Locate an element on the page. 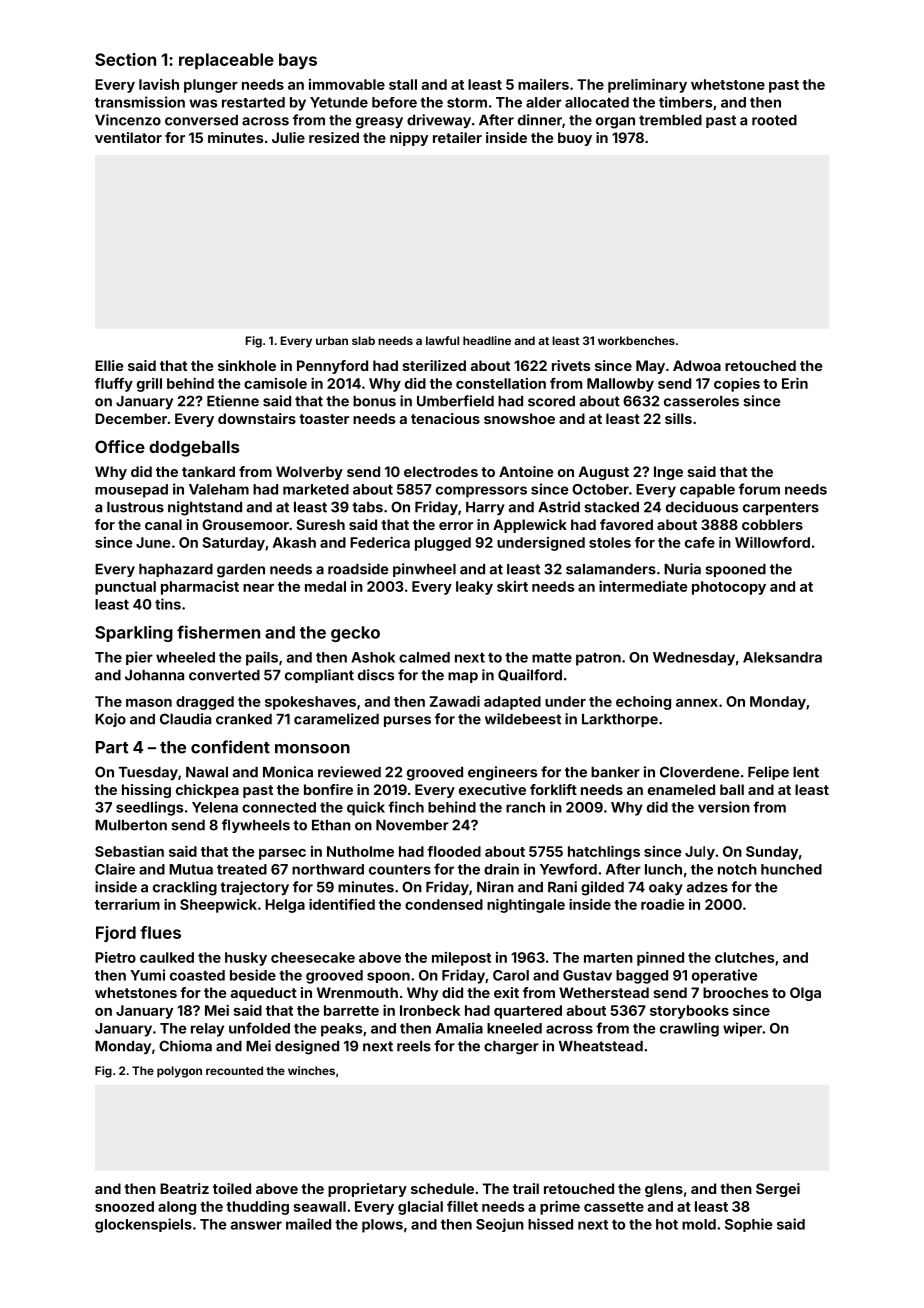 The height and width of the page is (1308, 924). mousepad is located at coordinates (131, 491).
